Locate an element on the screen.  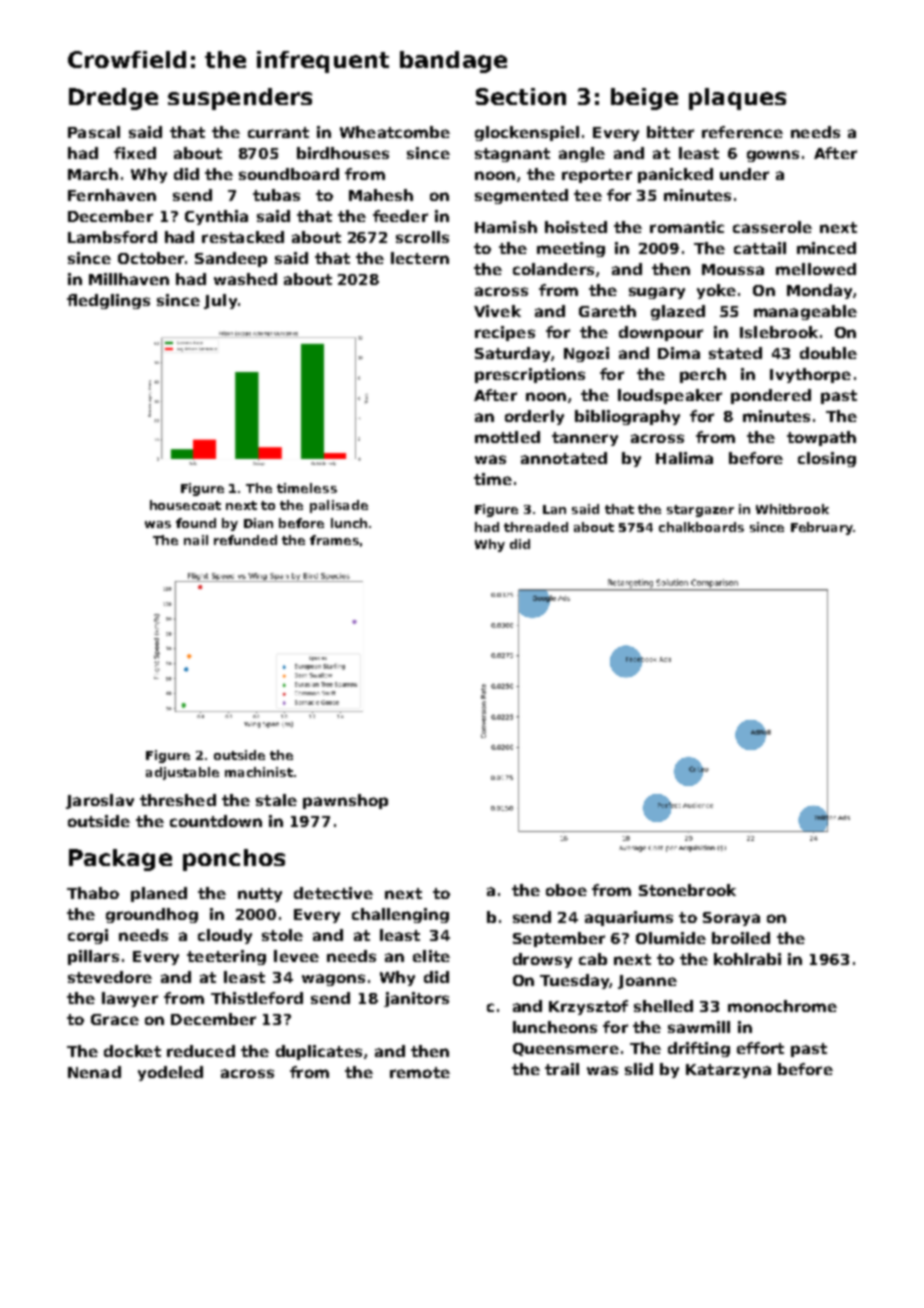
plaques is located at coordinates (737, 99).
